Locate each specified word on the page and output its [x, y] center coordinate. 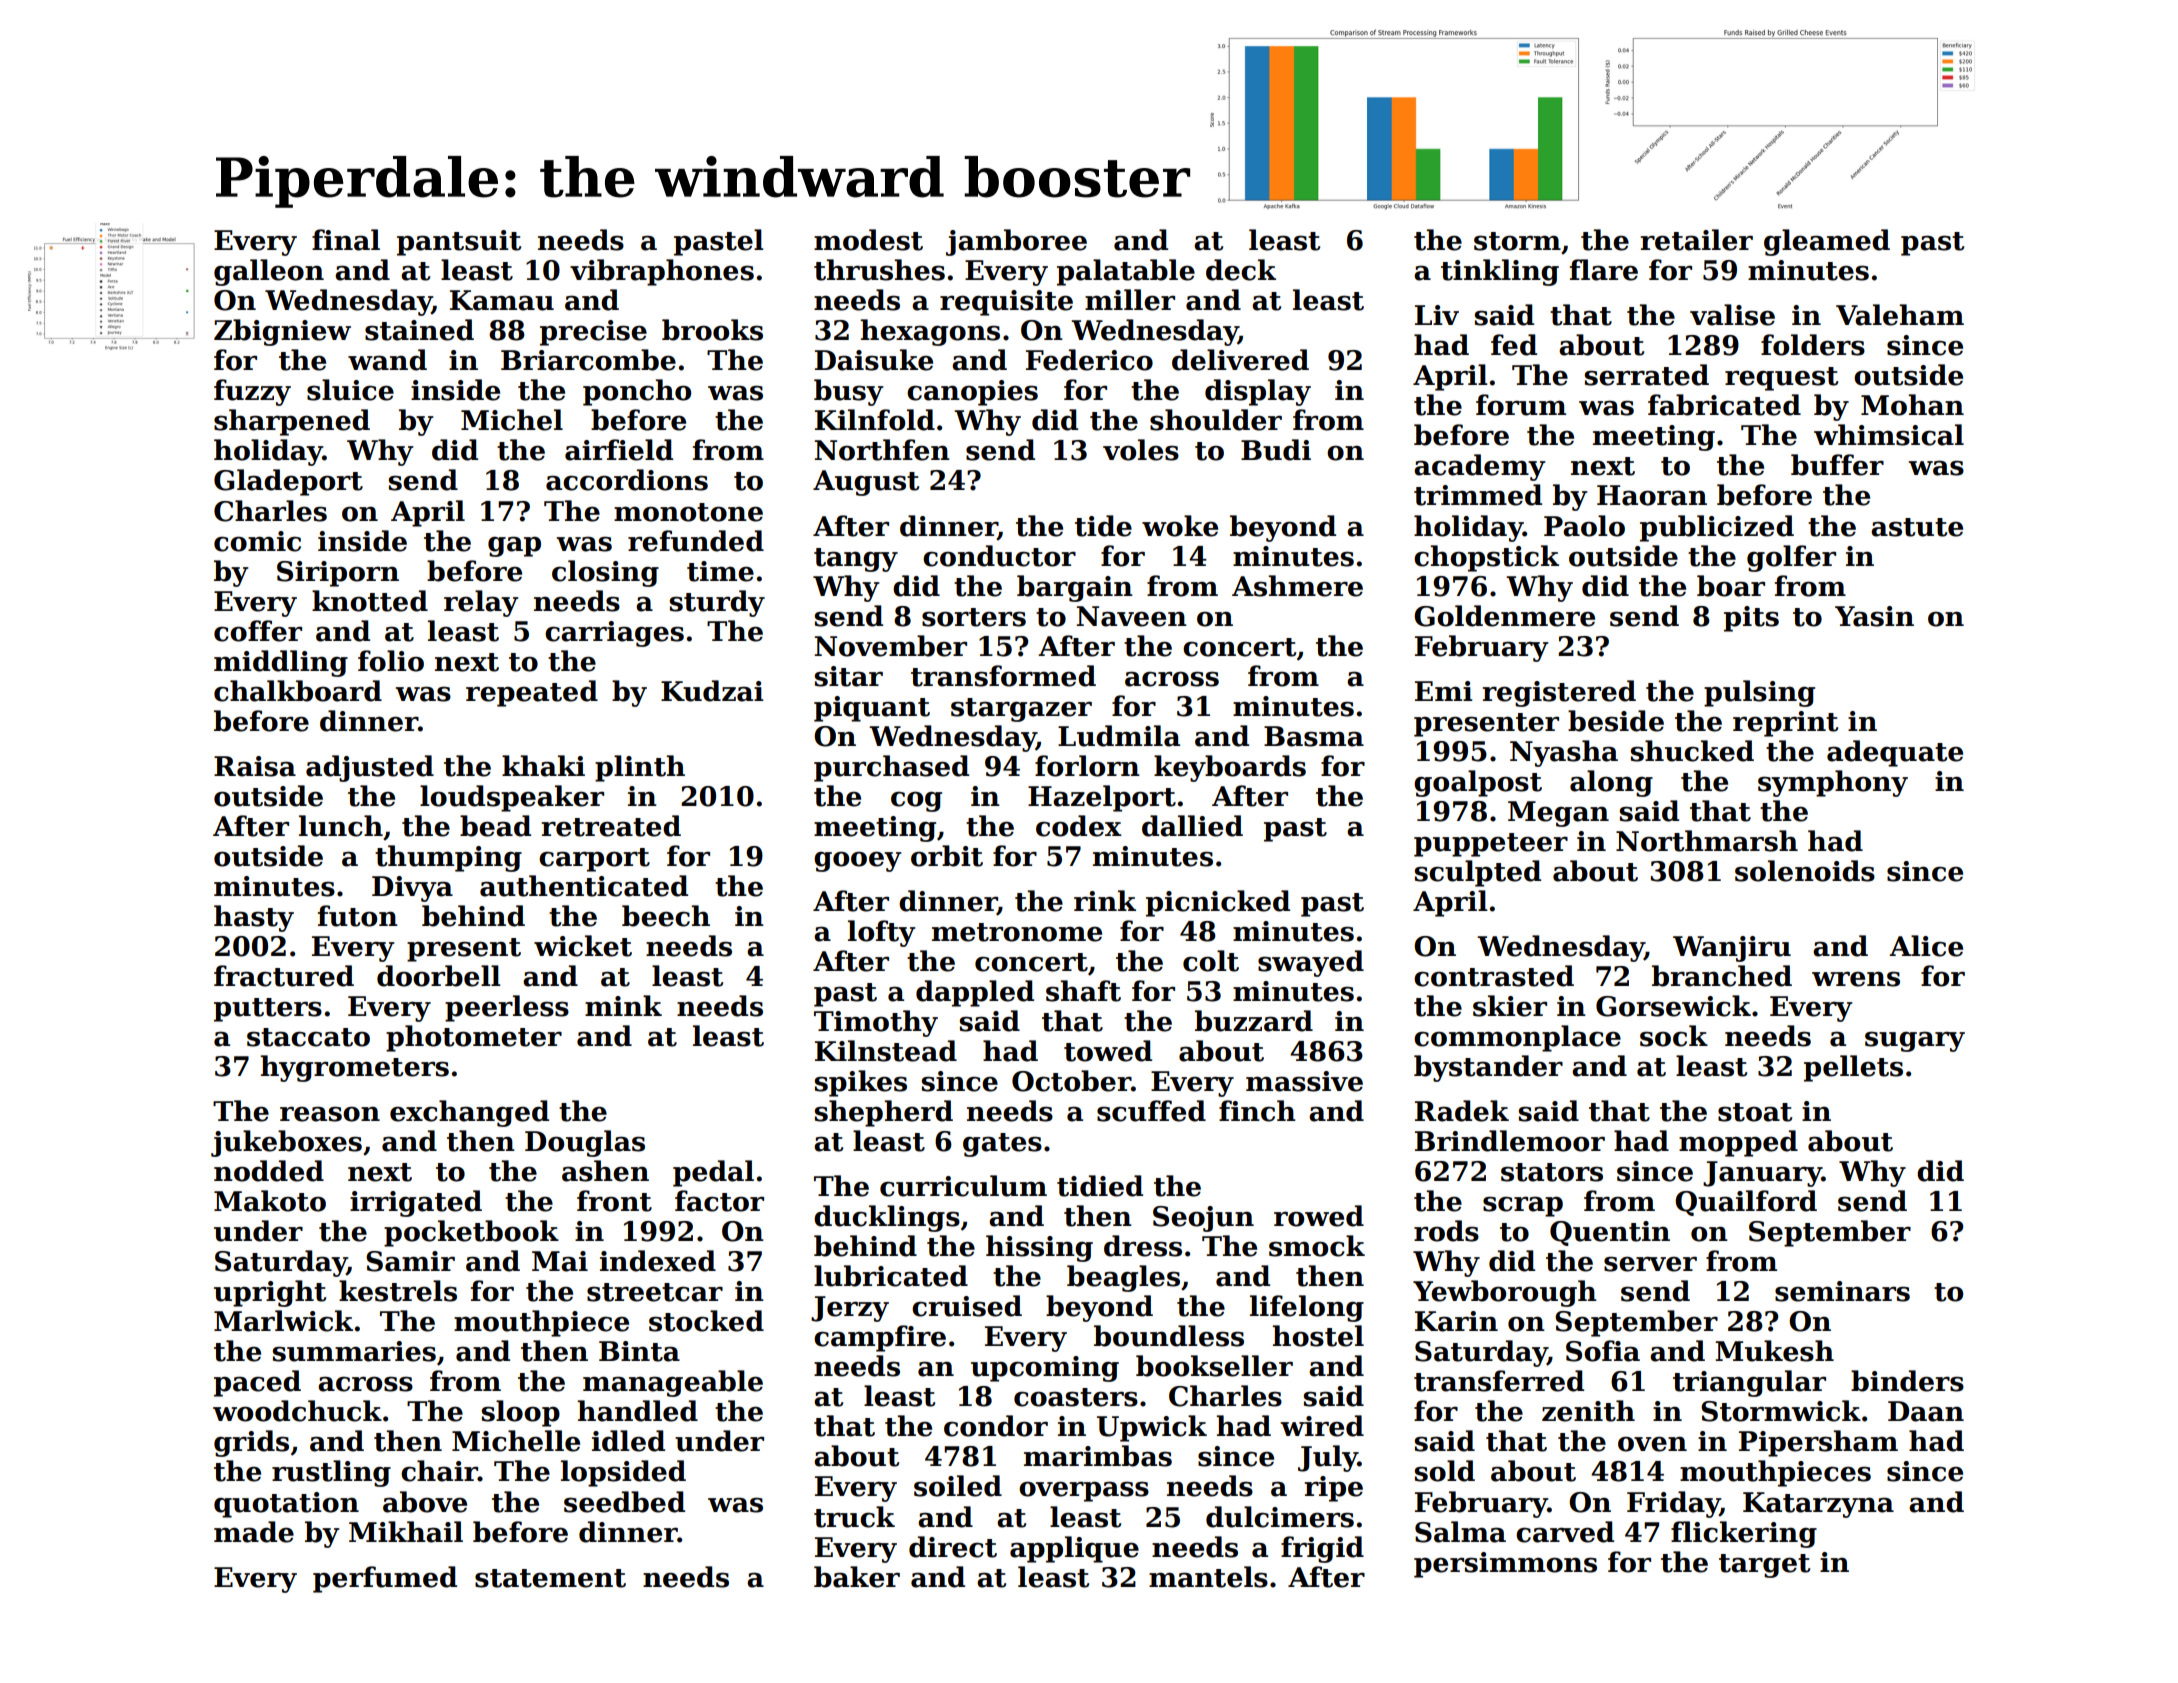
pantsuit [459, 243]
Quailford [1746, 1203]
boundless [1169, 1336]
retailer [1696, 240]
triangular [1749, 1383]
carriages [614, 634]
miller [1130, 300]
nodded [269, 1171]
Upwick [1152, 1428]
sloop [521, 1413]
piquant [872, 709]
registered [1559, 693]
